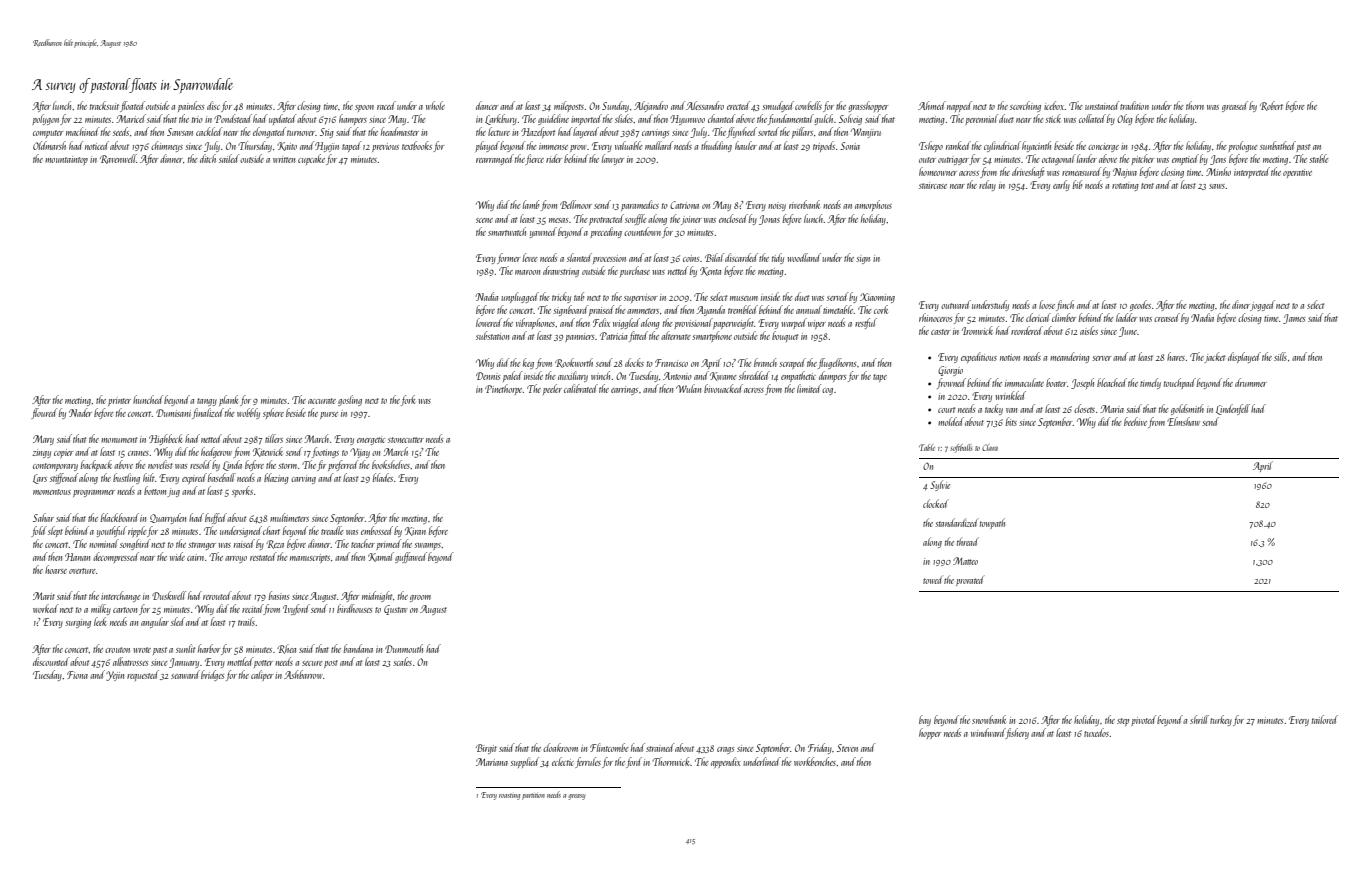 This page has height=887, width=1372. Describe the element at coordinates (850, 119) in the page. I see `Solveig` at that location.
